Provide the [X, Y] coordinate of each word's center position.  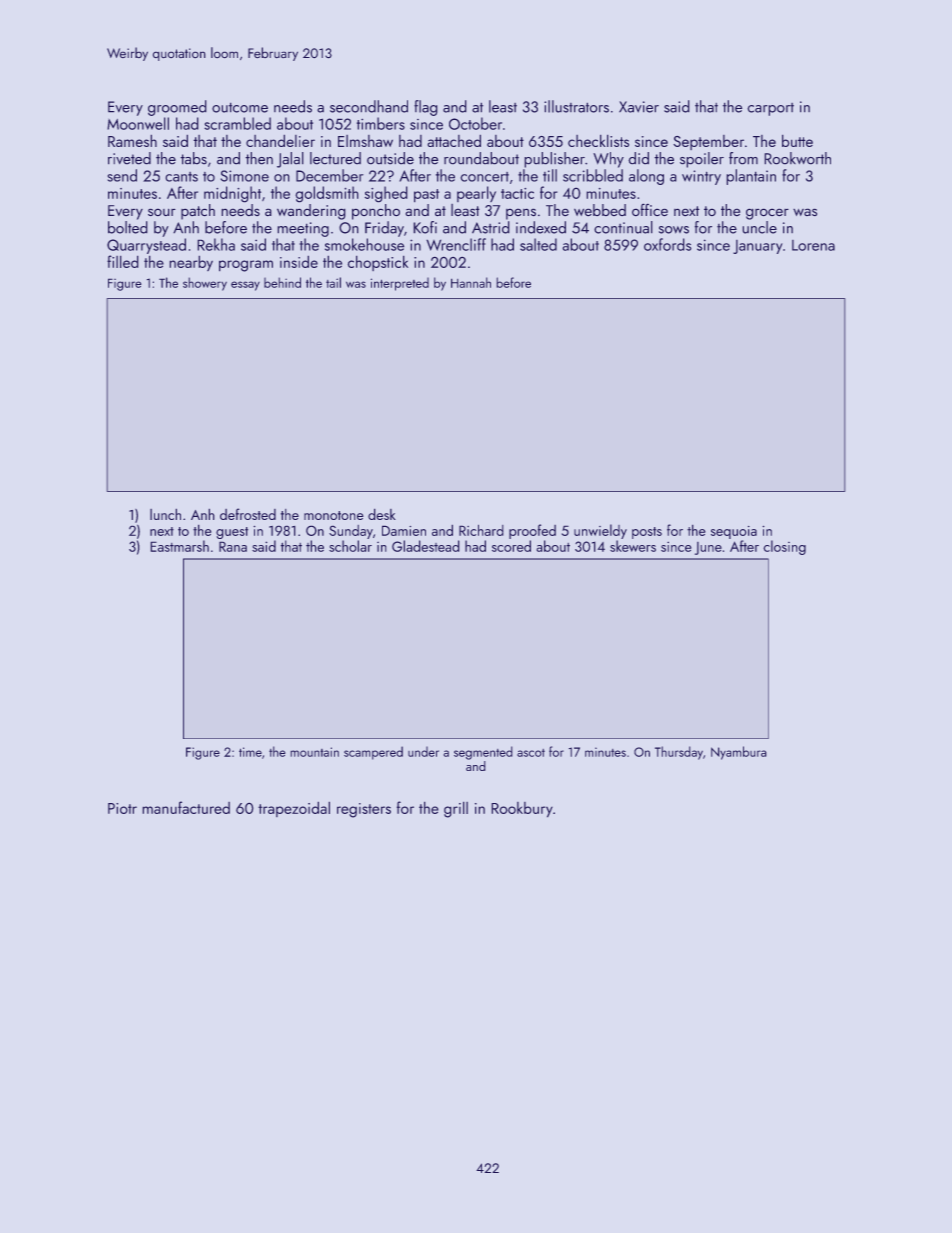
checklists [598, 140]
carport [770, 109]
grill [456, 809]
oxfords [668, 244]
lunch [165, 514]
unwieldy [600, 531]
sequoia [734, 532]
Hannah [471, 282]
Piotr [122, 808]
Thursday [679, 753]
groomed [177, 108]
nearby [191, 263]
